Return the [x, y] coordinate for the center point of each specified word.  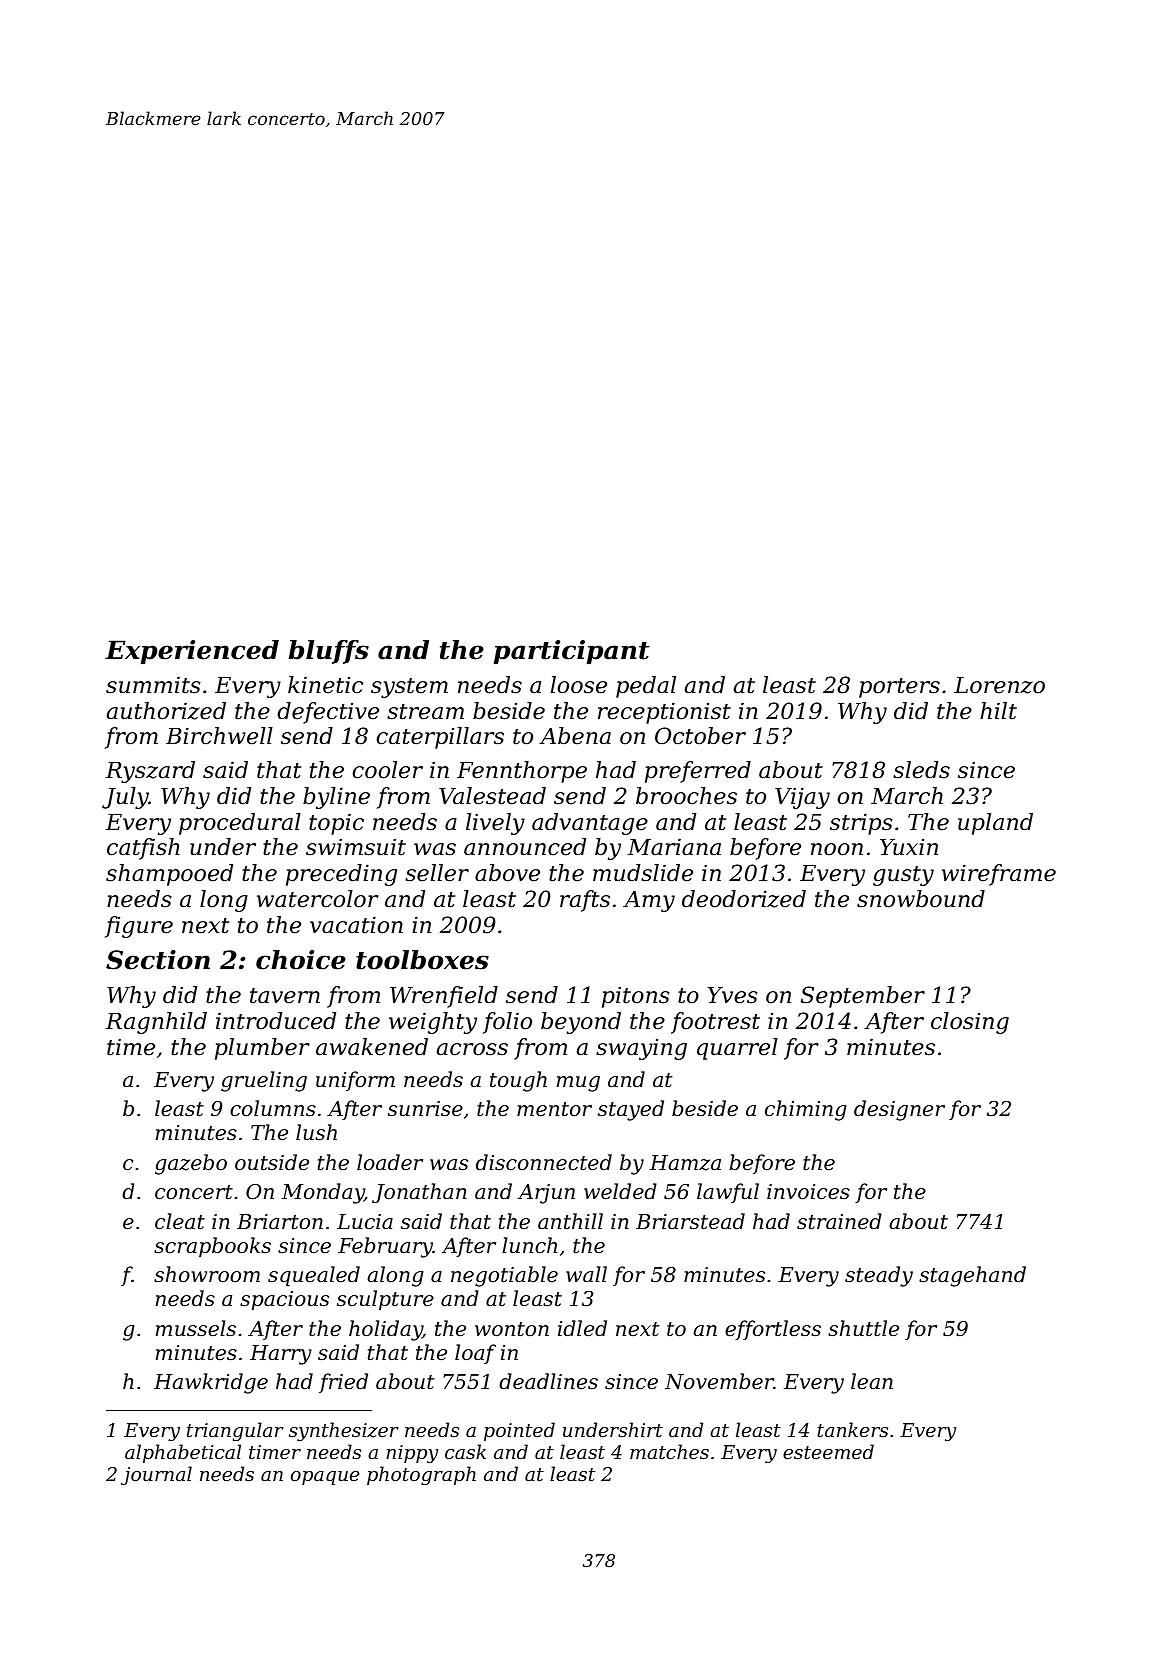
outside [272, 1162]
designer [899, 1110]
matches [669, 1451]
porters [899, 688]
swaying [641, 1049]
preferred [698, 772]
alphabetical [183, 1453]
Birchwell [219, 736]
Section [158, 960]
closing [970, 1023]
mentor [554, 1109]
